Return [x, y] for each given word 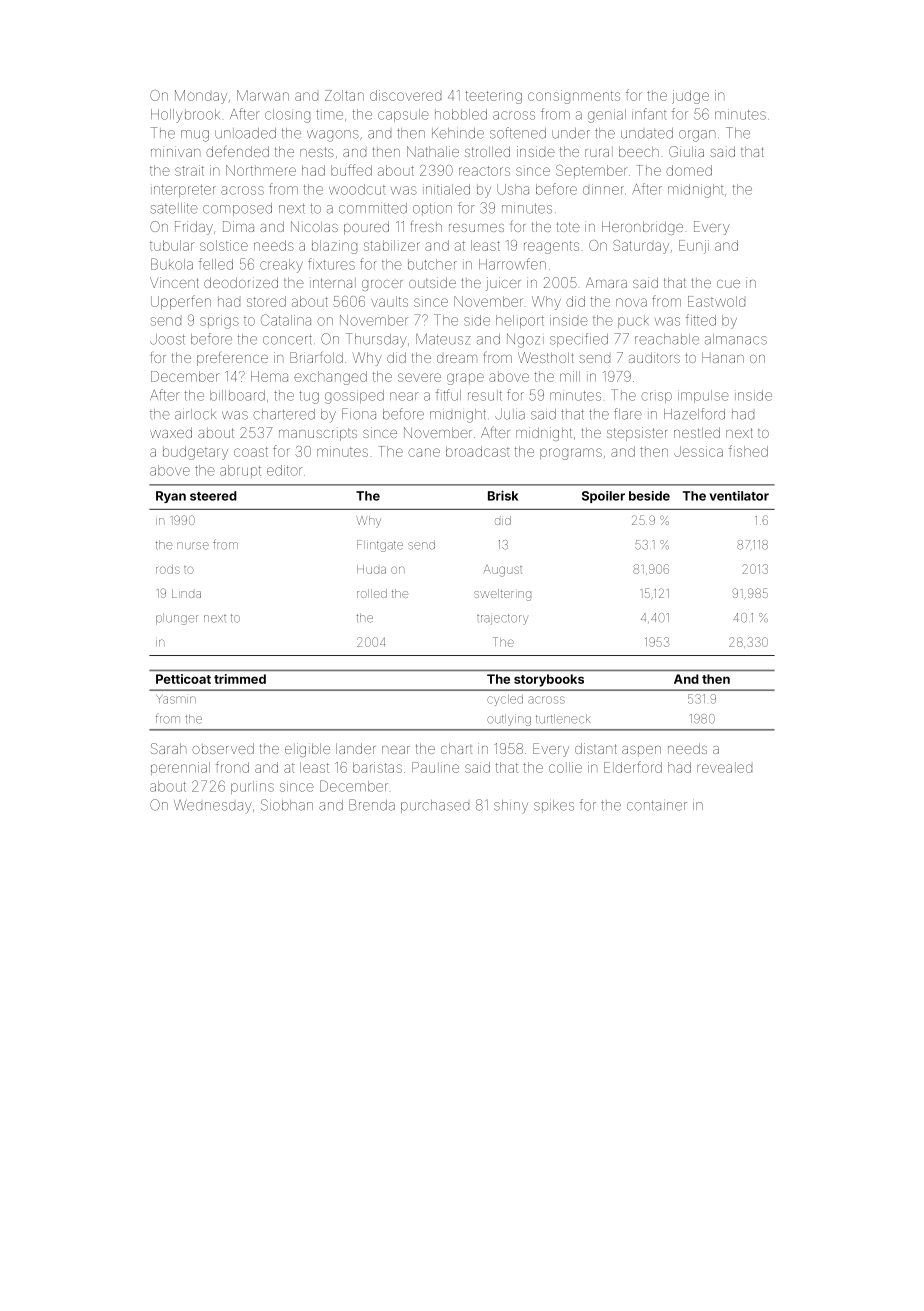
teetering [494, 97]
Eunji [694, 247]
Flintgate [380, 546]
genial [607, 116]
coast [251, 452]
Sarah [168, 748]
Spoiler [603, 497]
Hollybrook [185, 116]
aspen [641, 751]
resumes [476, 228]
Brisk [503, 495]
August [503, 571]
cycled [505, 700]
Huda [371, 569]
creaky [281, 266]
